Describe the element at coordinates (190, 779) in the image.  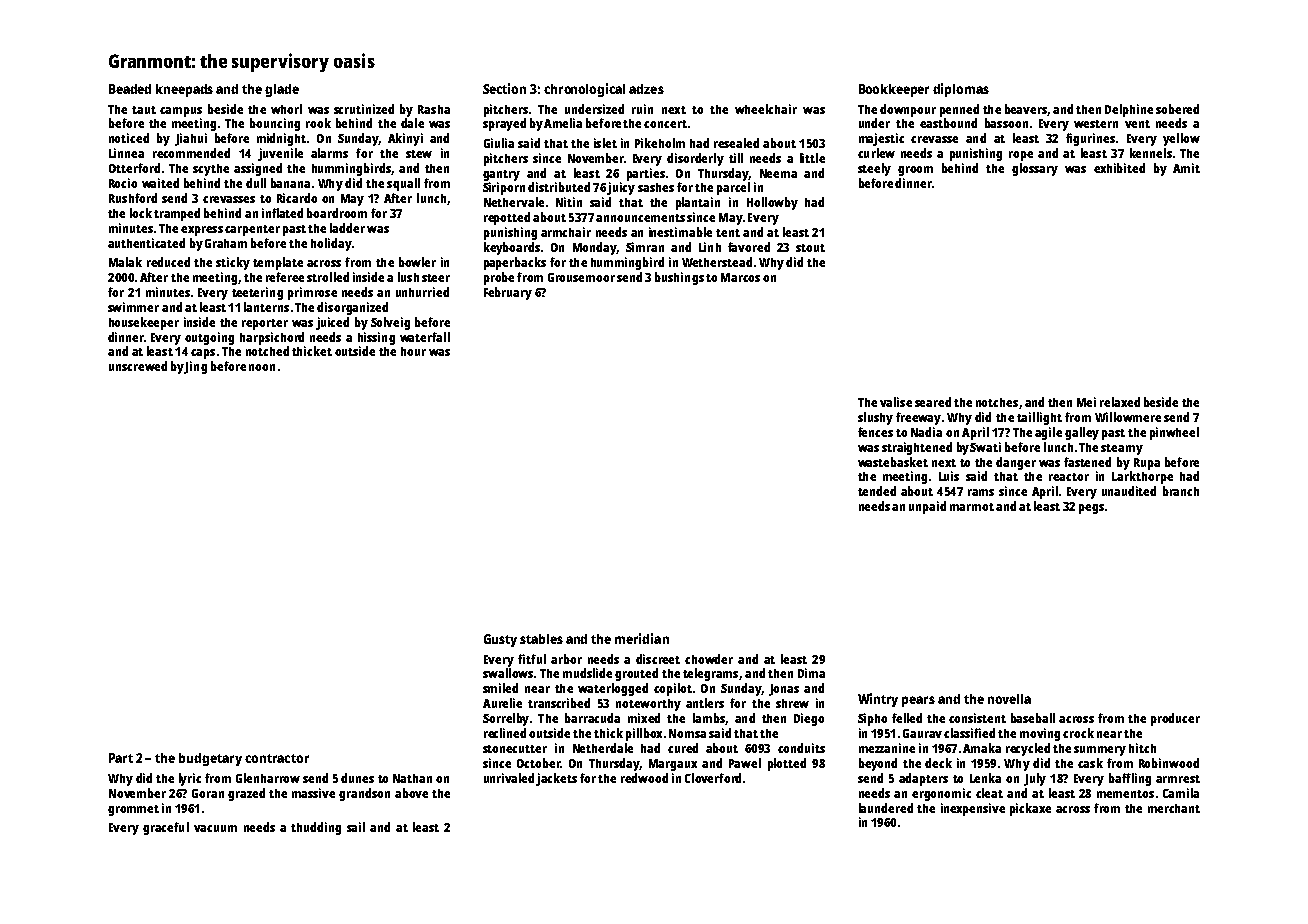
I see `lyric` at that location.
